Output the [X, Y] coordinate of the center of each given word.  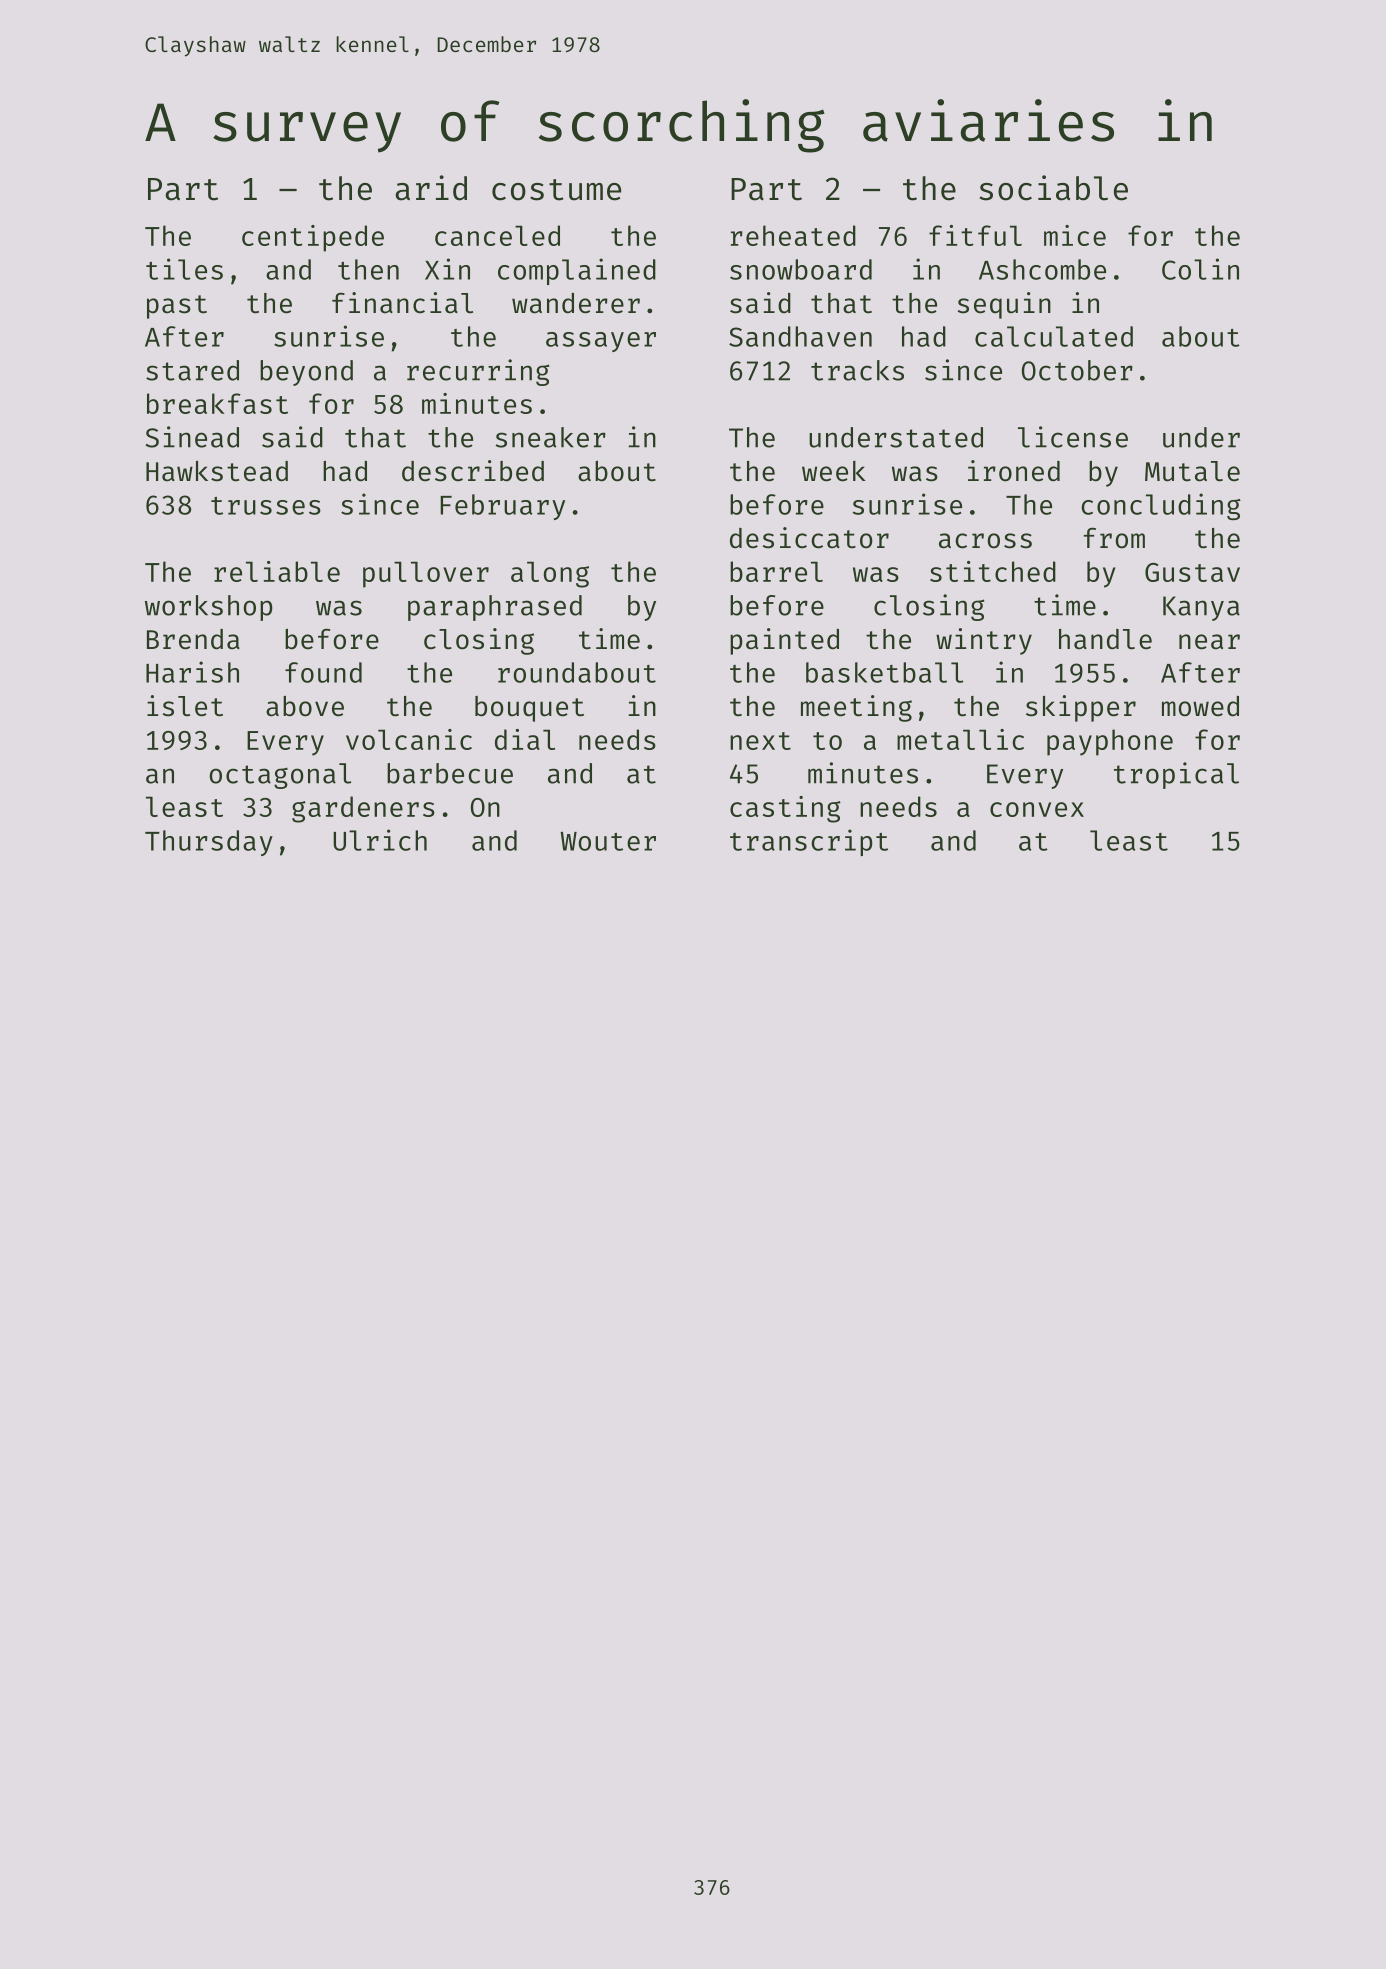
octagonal [280, 776]
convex [1037, 809]
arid [431, 188]
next [760, 741]
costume [556, 190]
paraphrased [495, 608]
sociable [1054, 188]
